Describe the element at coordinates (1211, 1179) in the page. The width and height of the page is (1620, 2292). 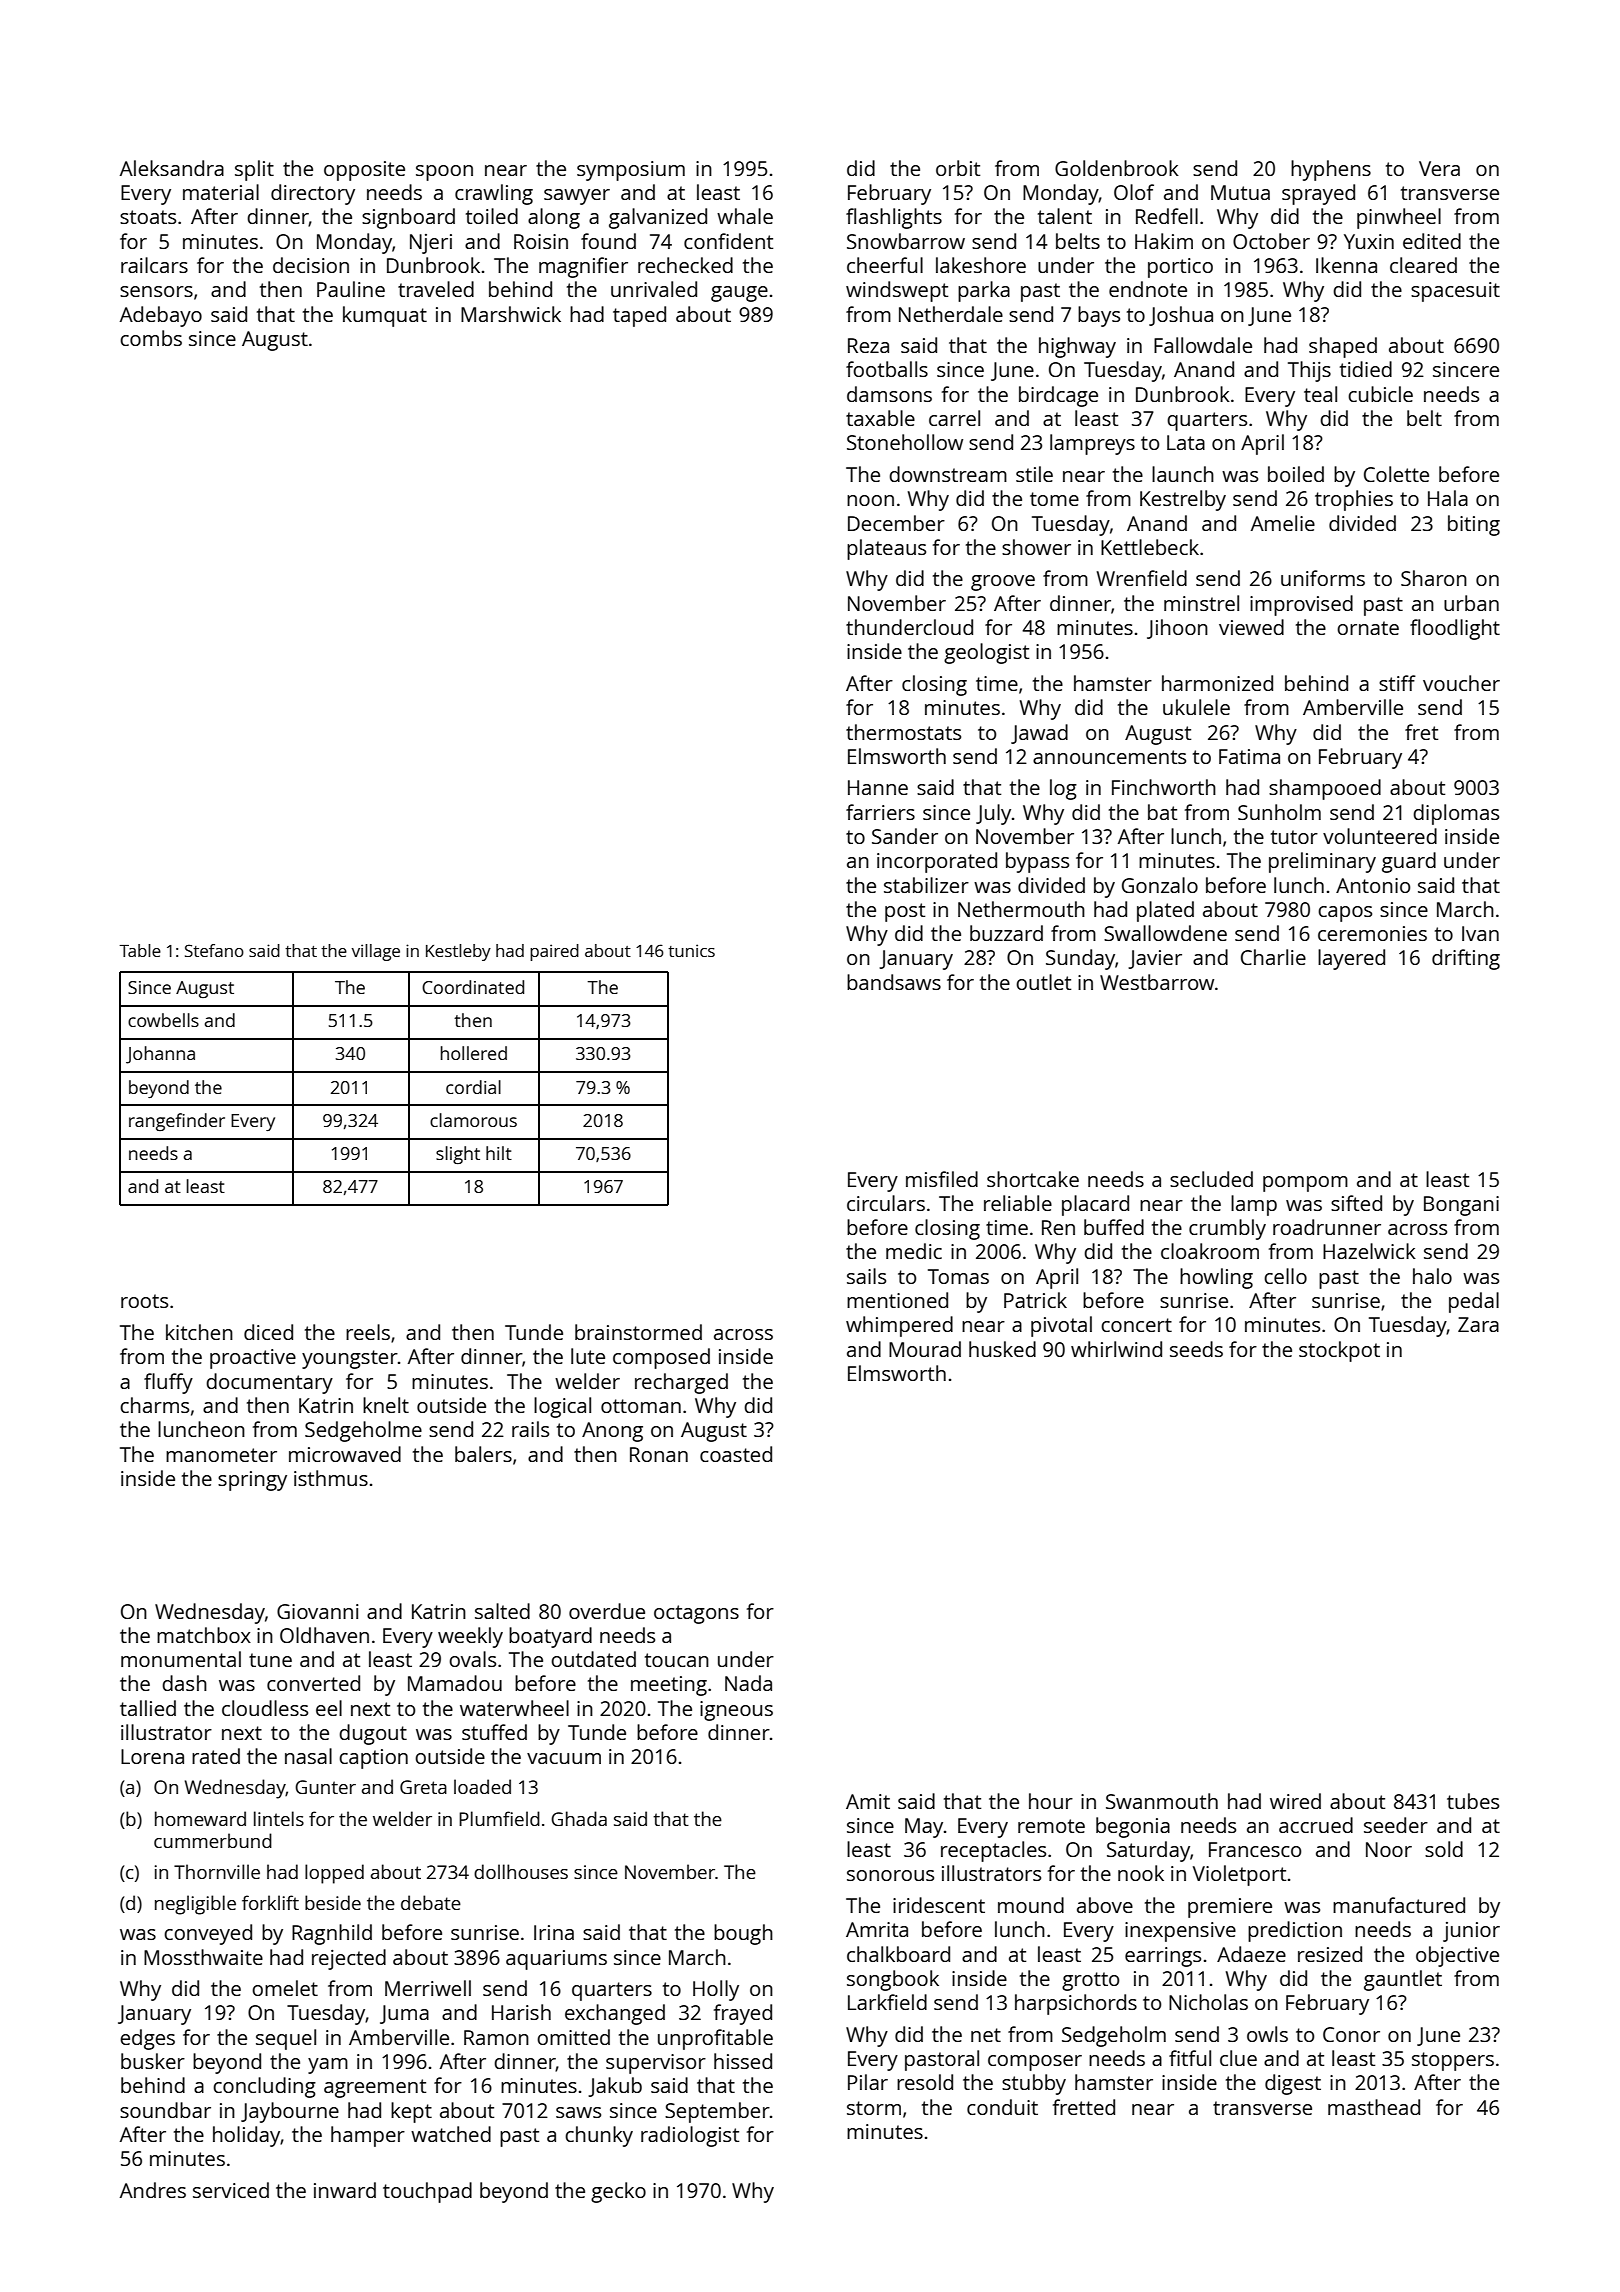
I see `secluded` at that location.
